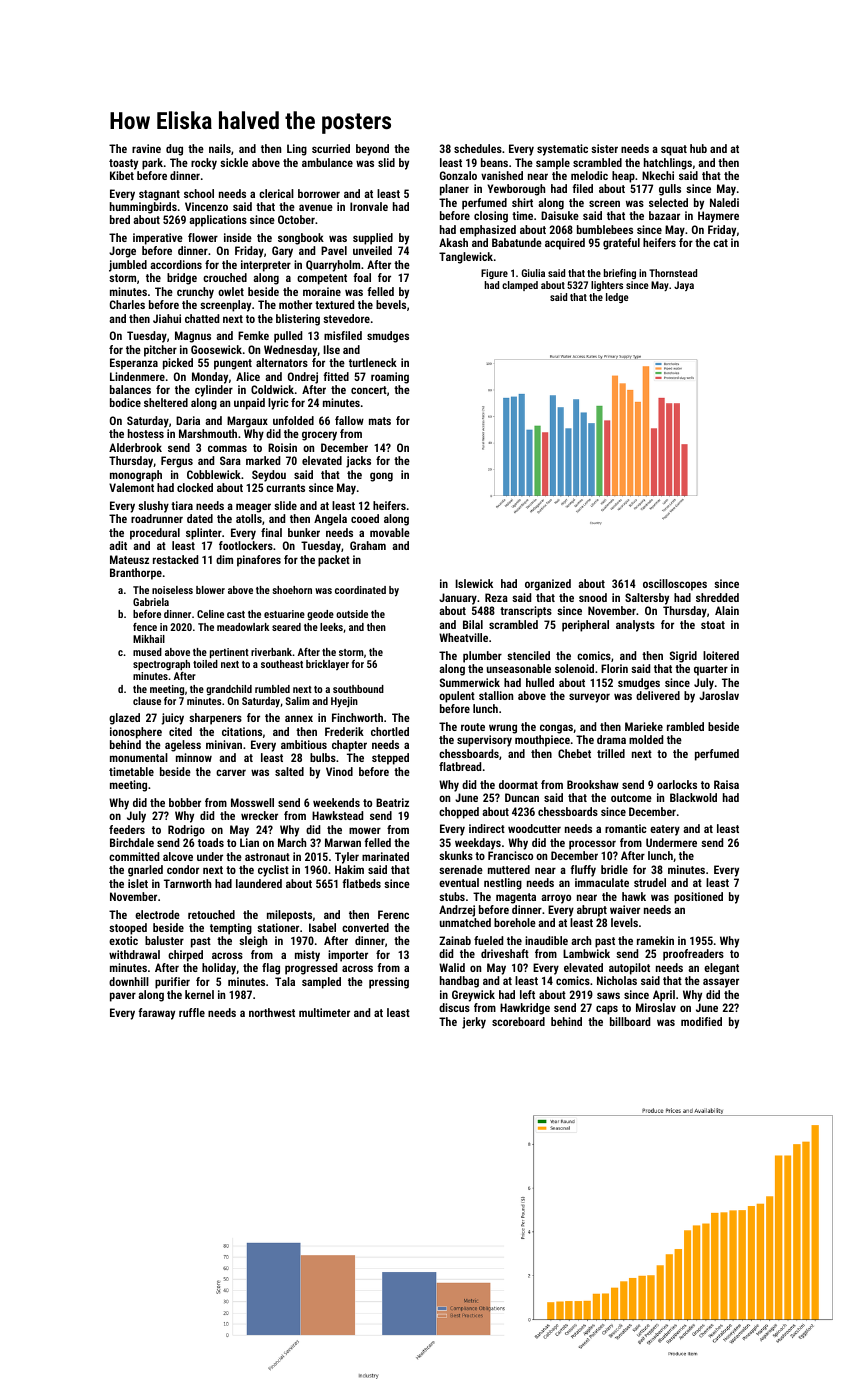  Describe the element at coordinates (459, 813) in the page. I see `chopped` at that location.
